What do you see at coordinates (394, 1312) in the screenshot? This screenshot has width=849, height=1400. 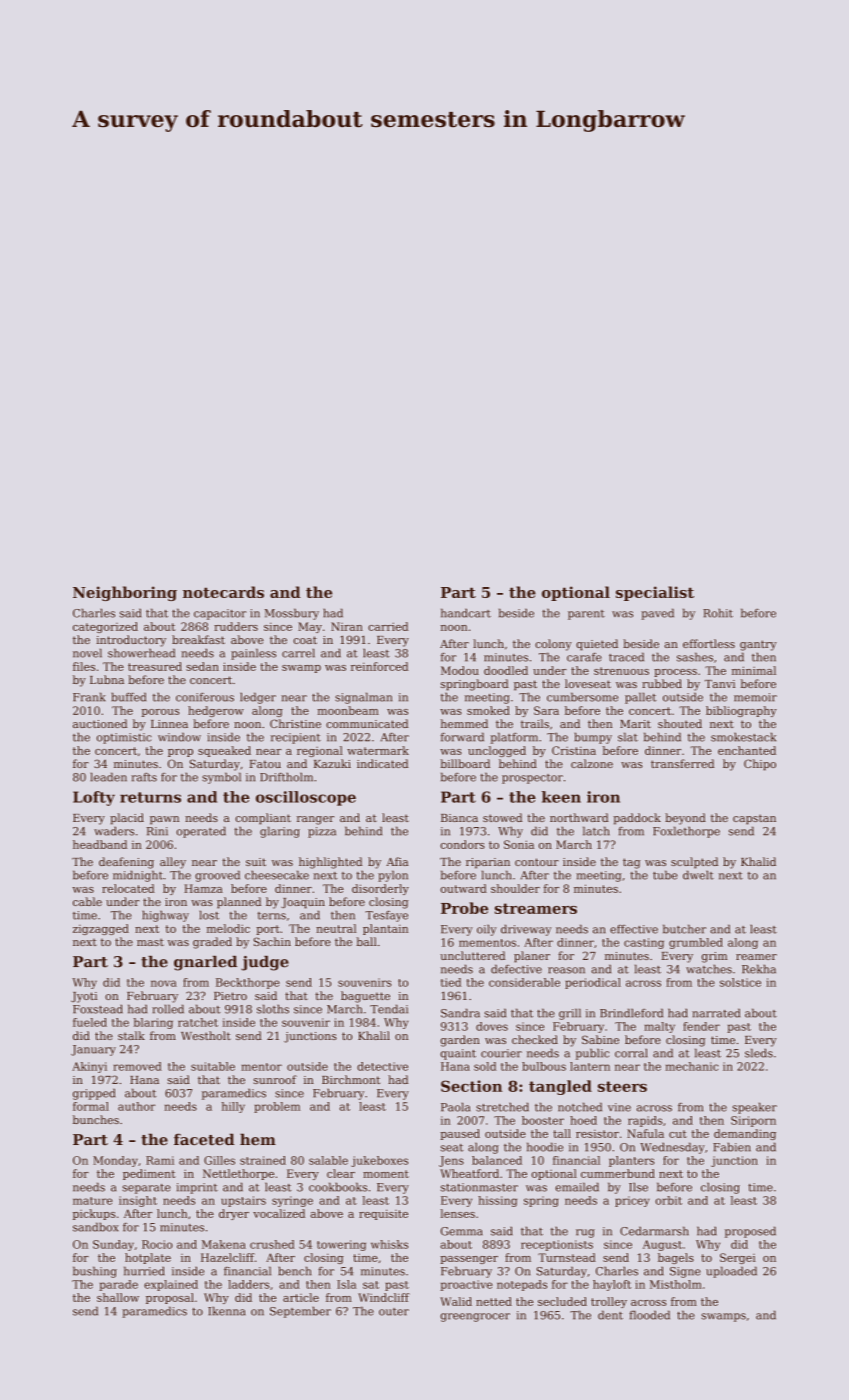 I see `outer` at bounding box center [394, 1312].
